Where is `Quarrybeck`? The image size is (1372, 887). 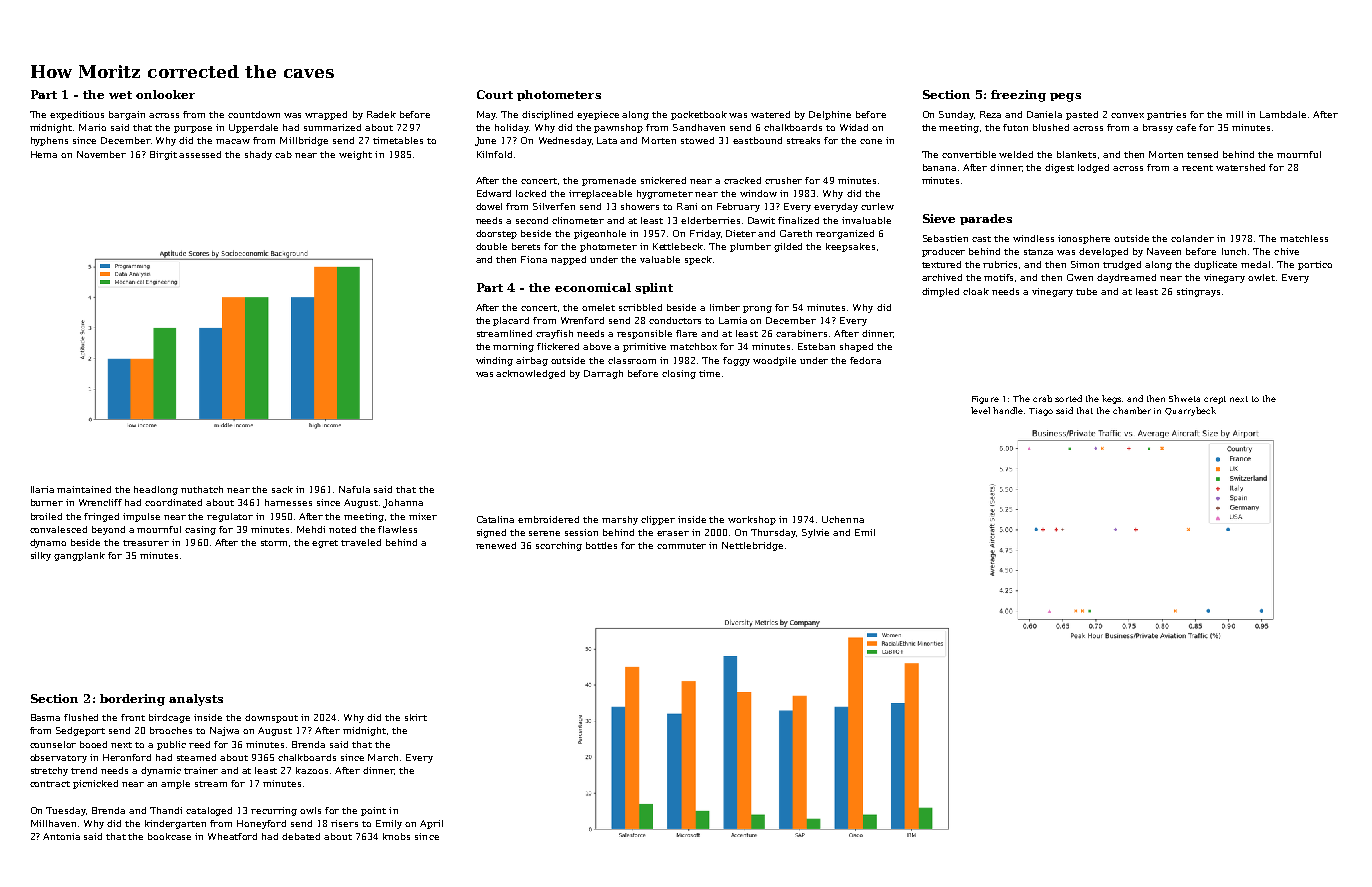 Quarrybeck is located at coordinates (1190, 411).
